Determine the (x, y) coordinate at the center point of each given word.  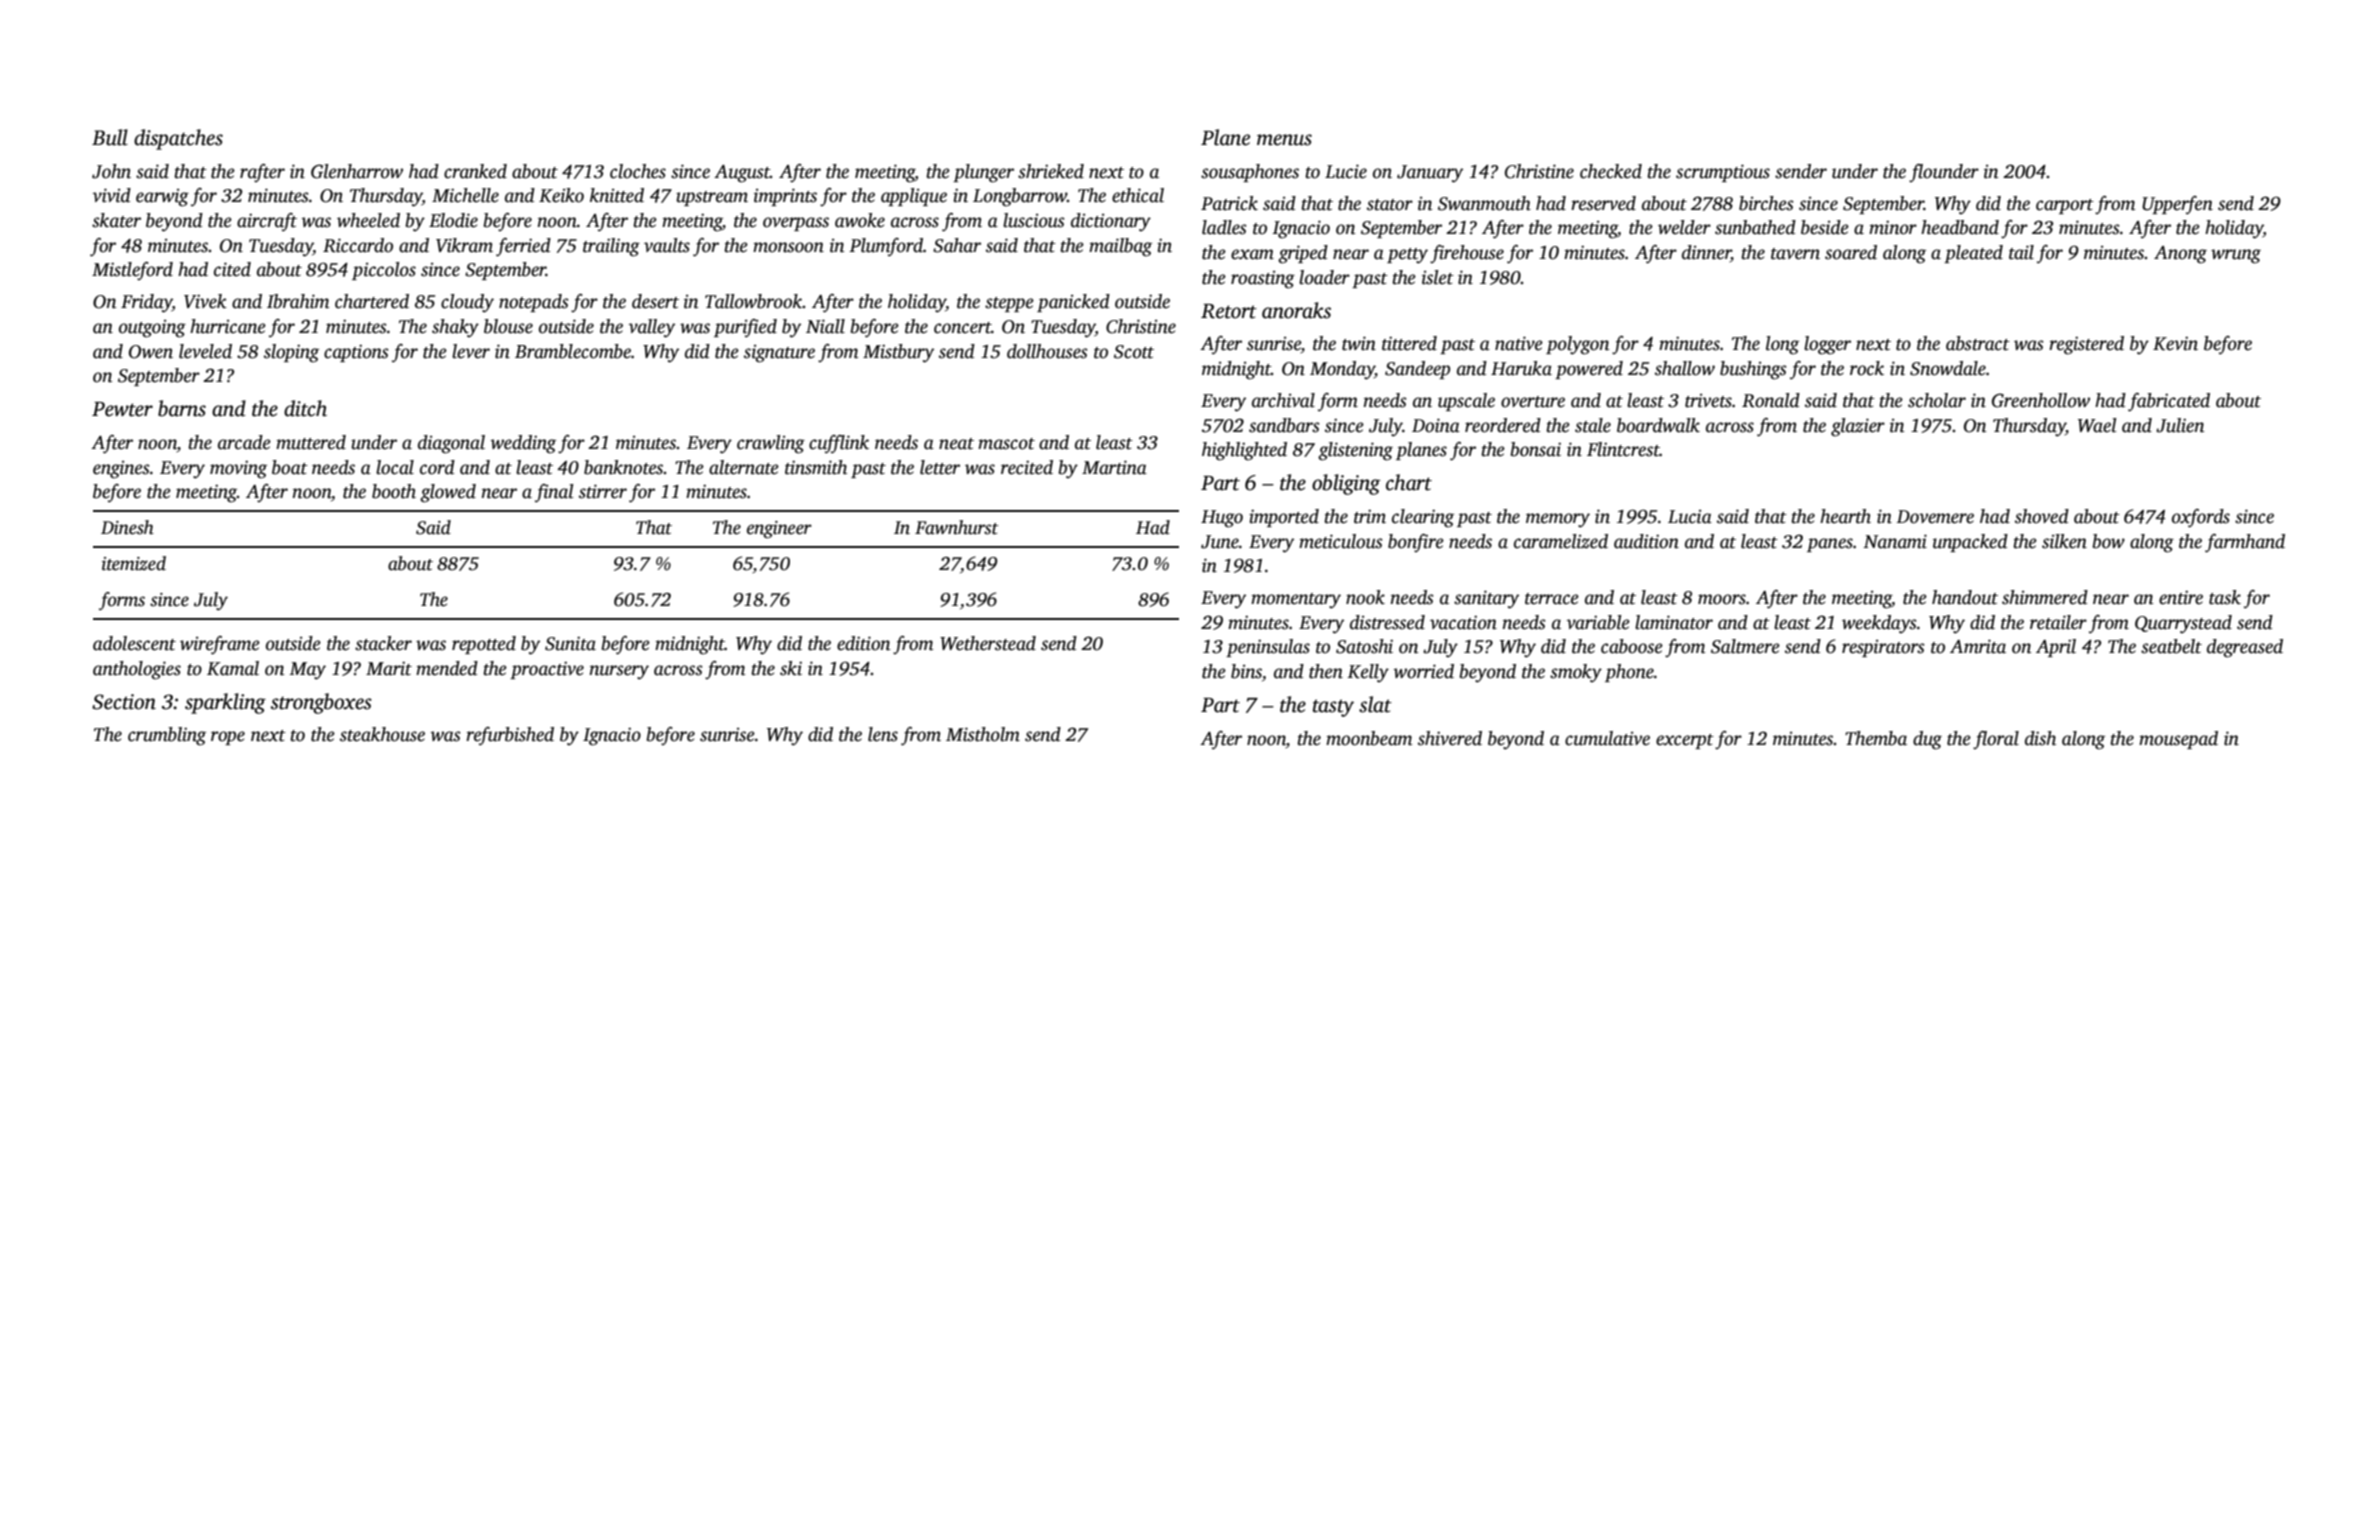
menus (1284, 140)
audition (1646, 541)
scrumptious (1723, 173)
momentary (1296, 601)
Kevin (2175, 343)
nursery (619, 672)
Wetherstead (988, 643)
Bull (110, 137)
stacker (383, 643)
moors (1722, 599)
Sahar (957, 245)
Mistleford (132, 271)
